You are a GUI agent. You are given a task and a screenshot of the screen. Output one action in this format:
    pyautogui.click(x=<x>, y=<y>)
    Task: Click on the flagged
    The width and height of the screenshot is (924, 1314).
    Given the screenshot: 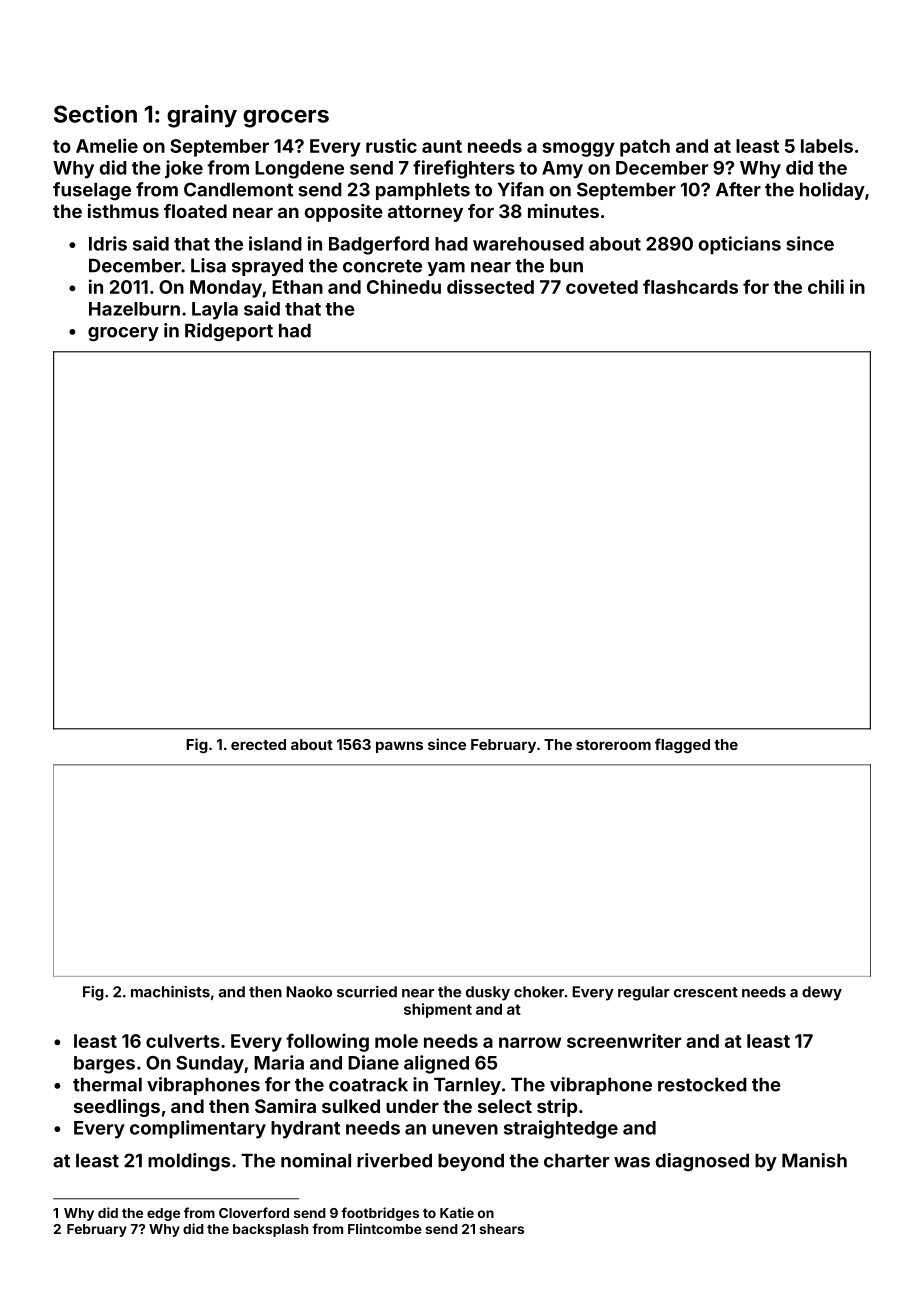 What is the action you would take?
    pyautogui.click(x=682, y=745)
